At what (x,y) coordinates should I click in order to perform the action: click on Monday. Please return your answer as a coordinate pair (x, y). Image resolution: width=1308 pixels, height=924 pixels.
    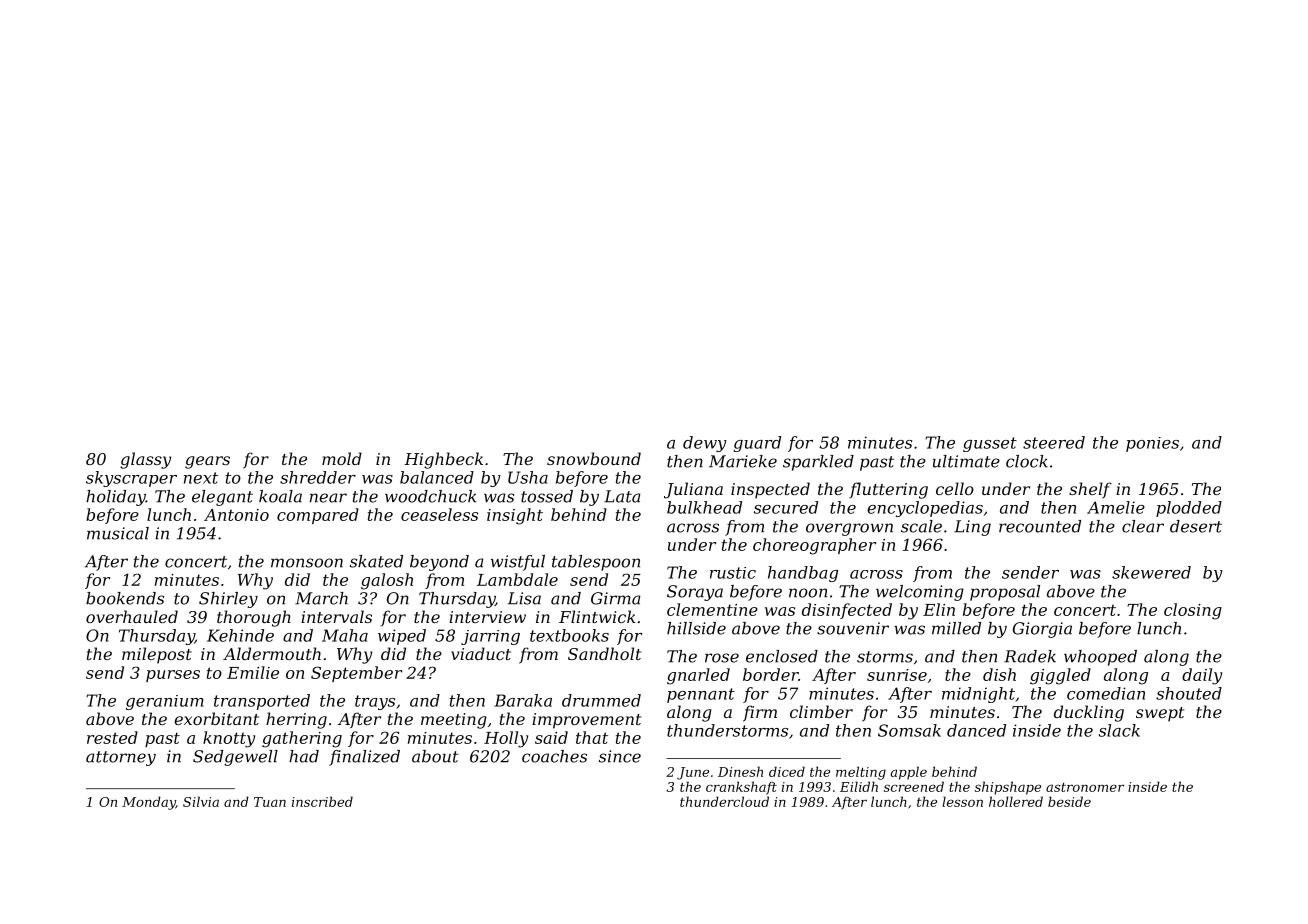
    Looking at the image, I should click on (149, 803).
